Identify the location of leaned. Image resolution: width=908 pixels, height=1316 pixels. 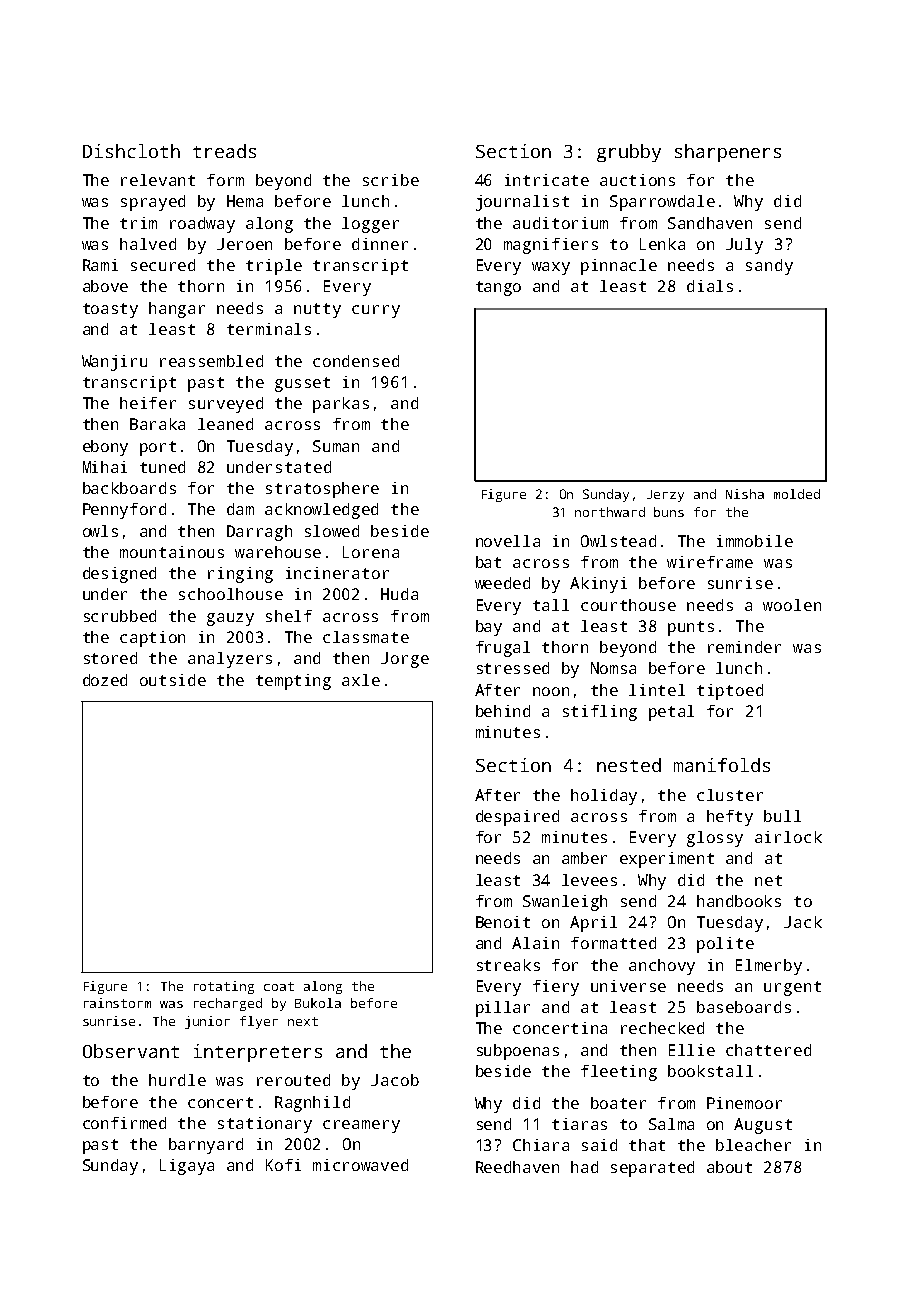
(225, 424).
